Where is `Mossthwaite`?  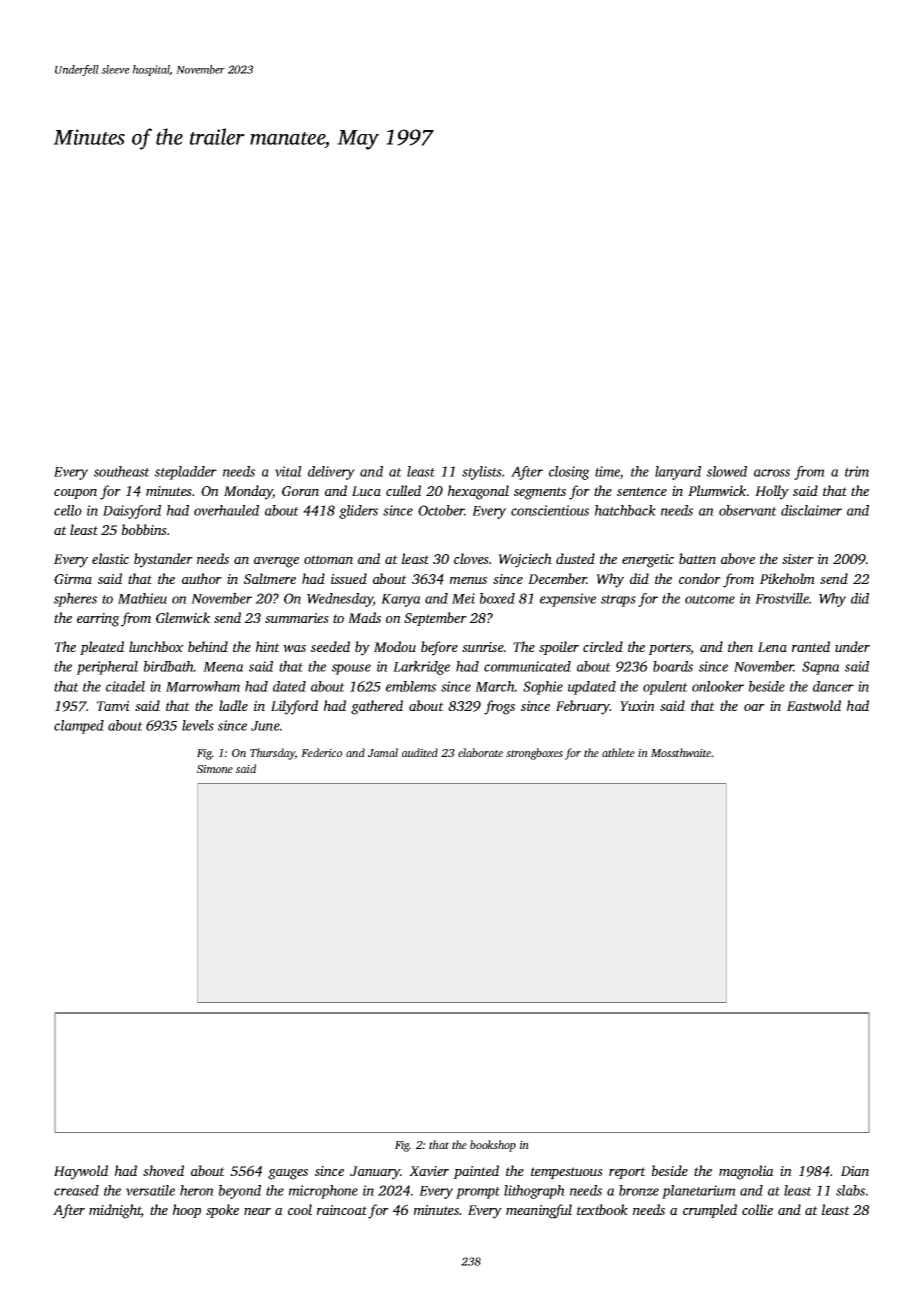
Mossthwaite is located at coordinates (681, 752).
